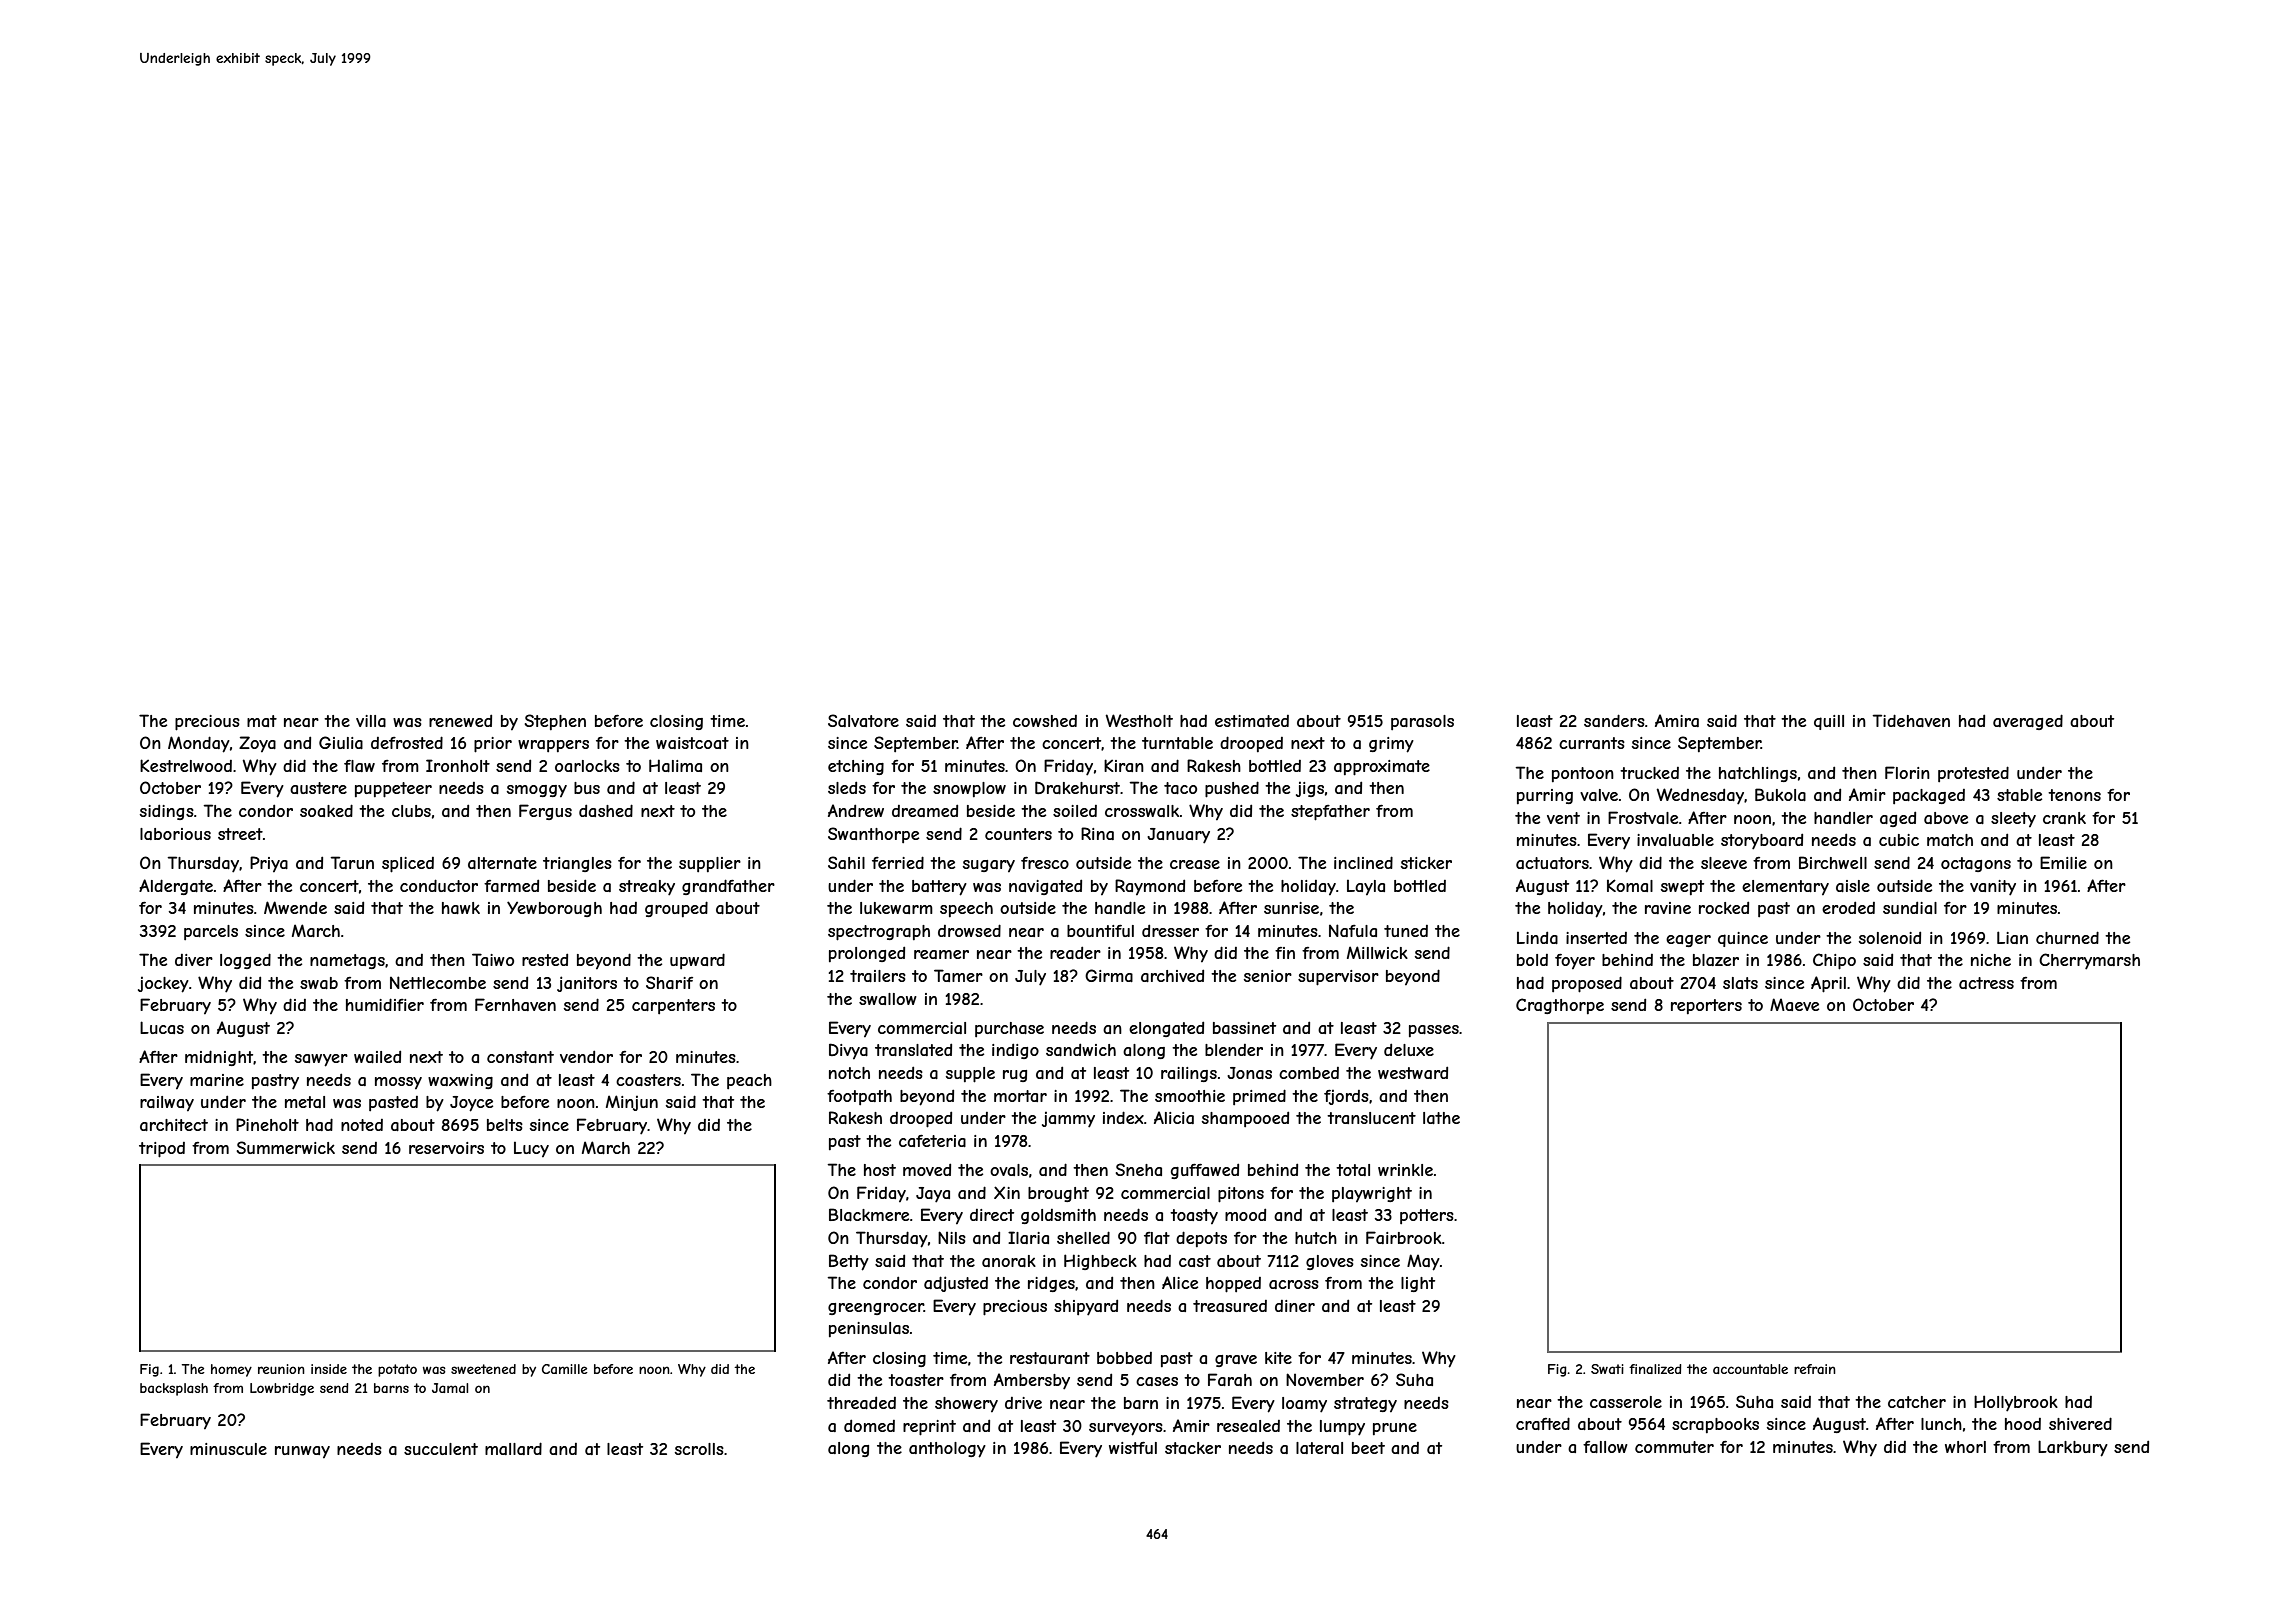  Describe the element at coordinates (2067, 937) in the screenshot. I see `churned` at that location.
